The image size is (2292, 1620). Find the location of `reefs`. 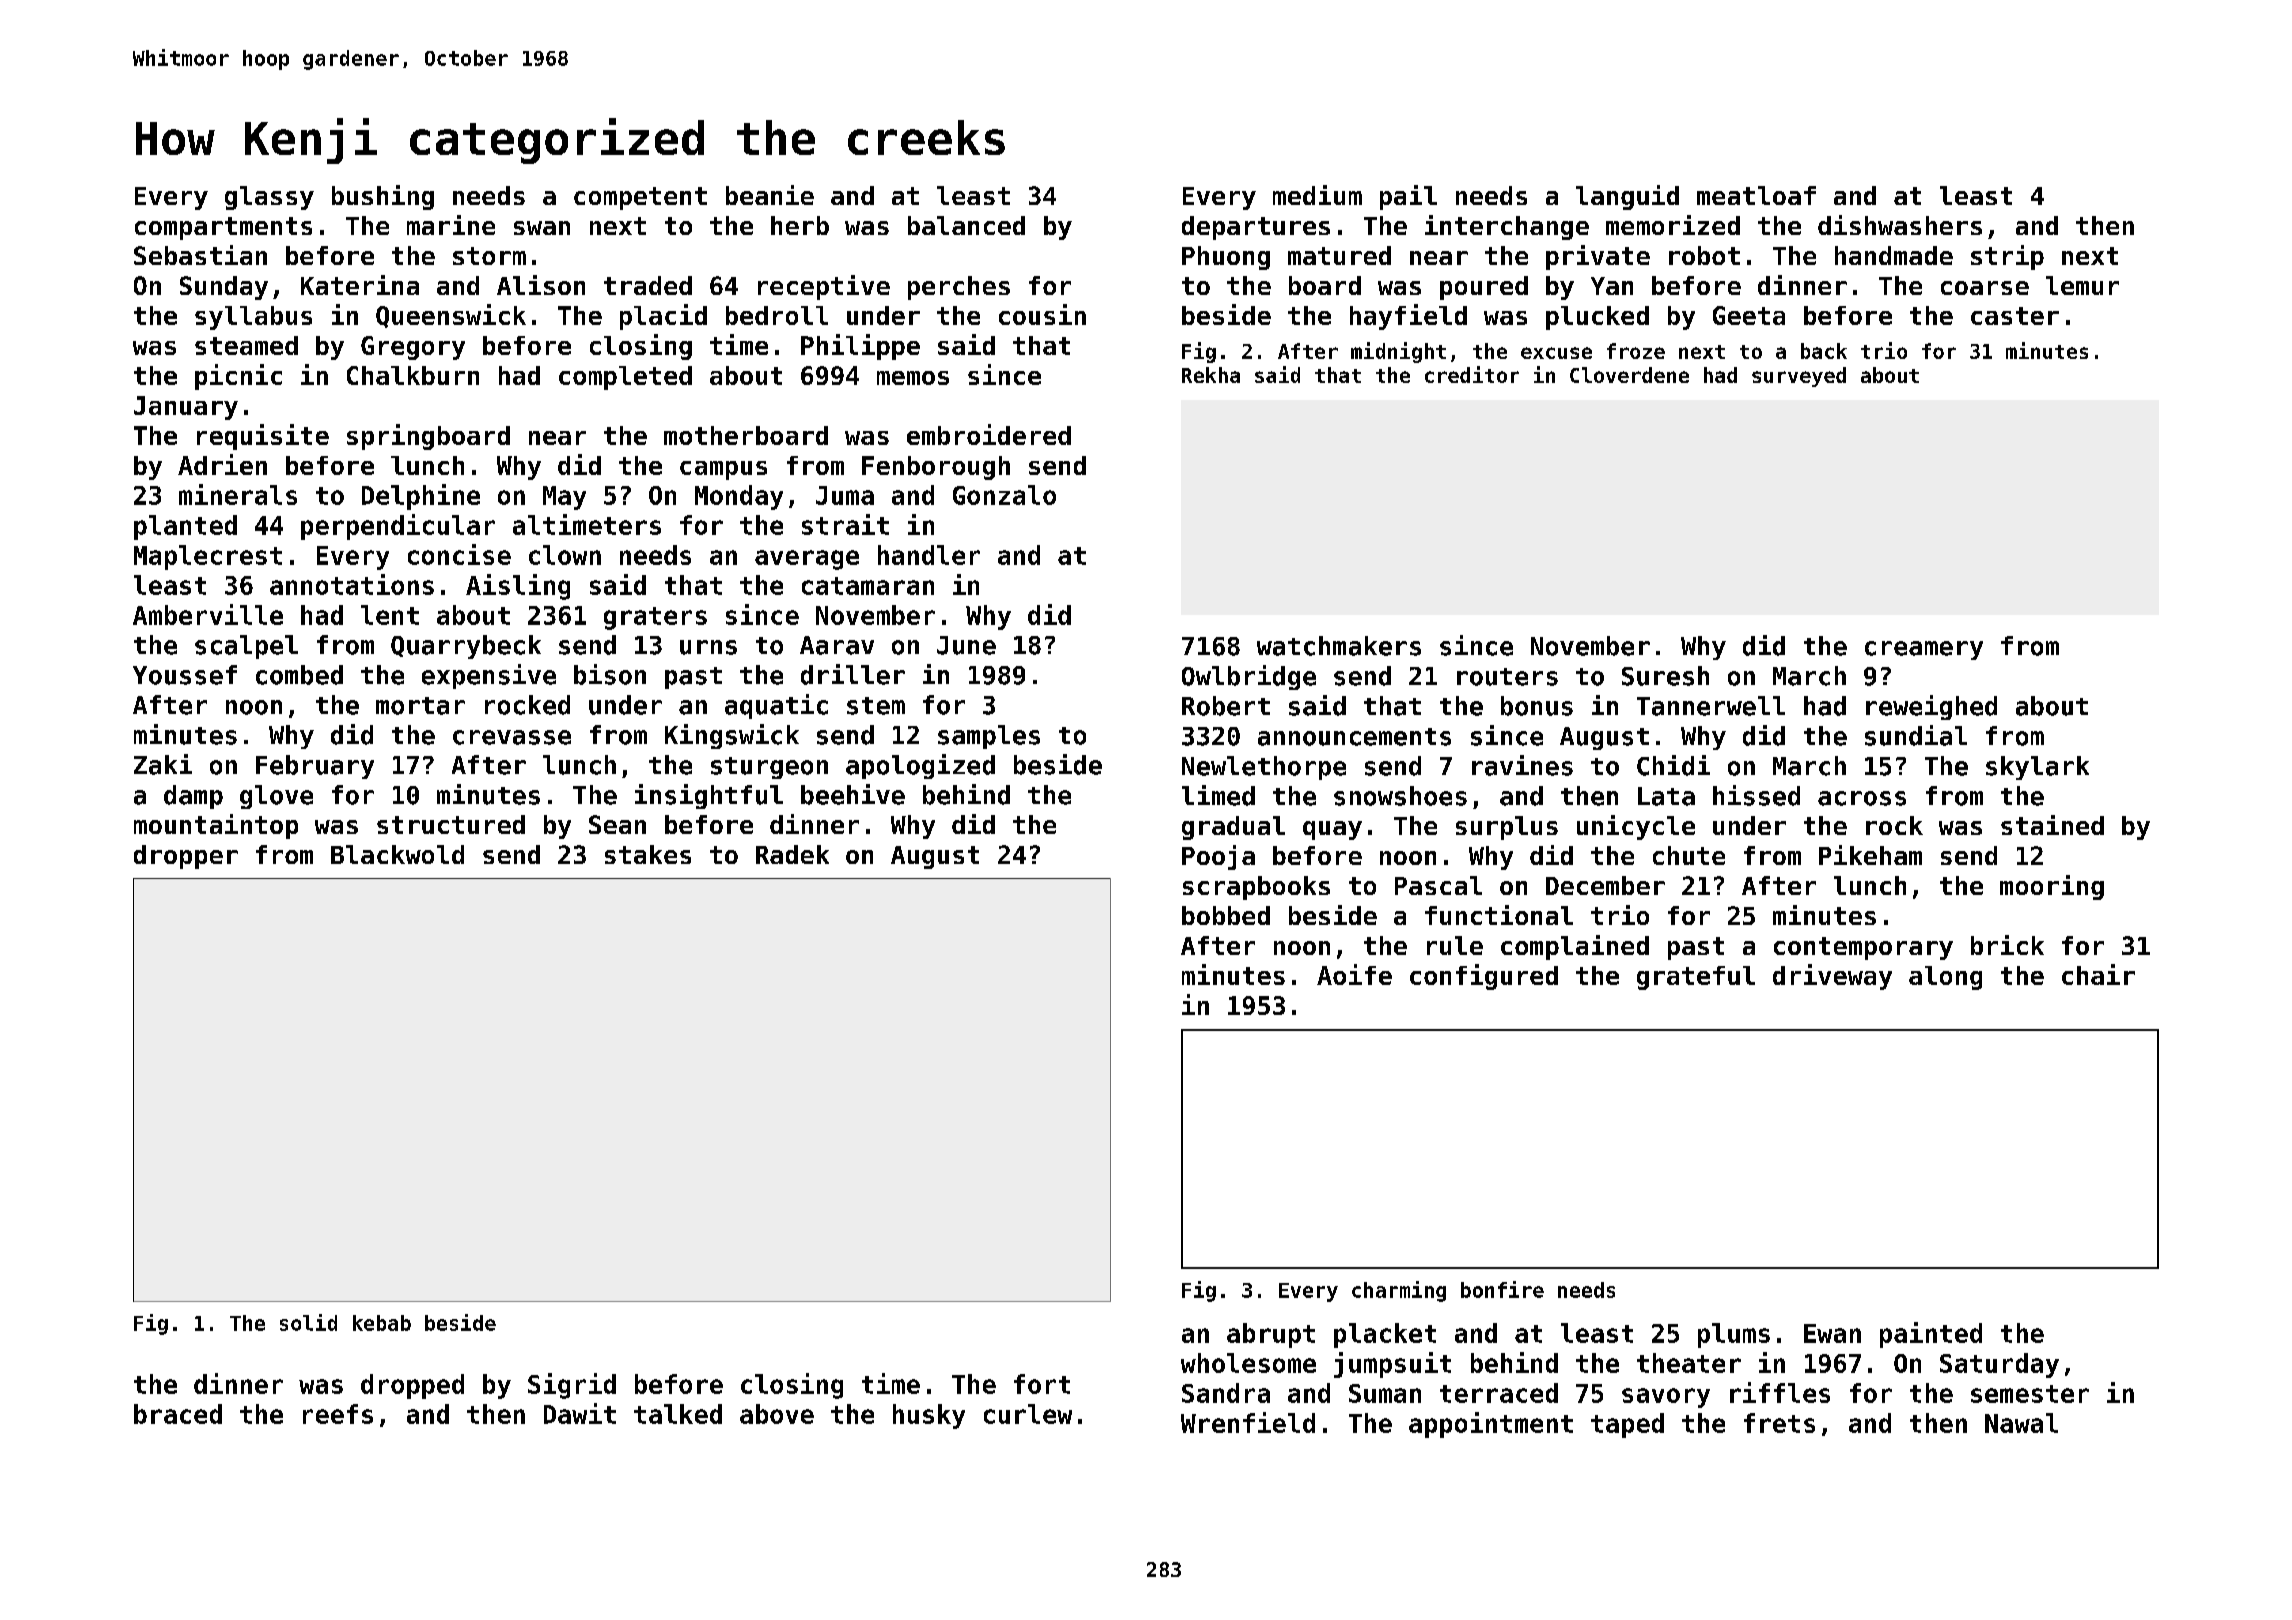

reefs is located at coordinates (338, 1414).
